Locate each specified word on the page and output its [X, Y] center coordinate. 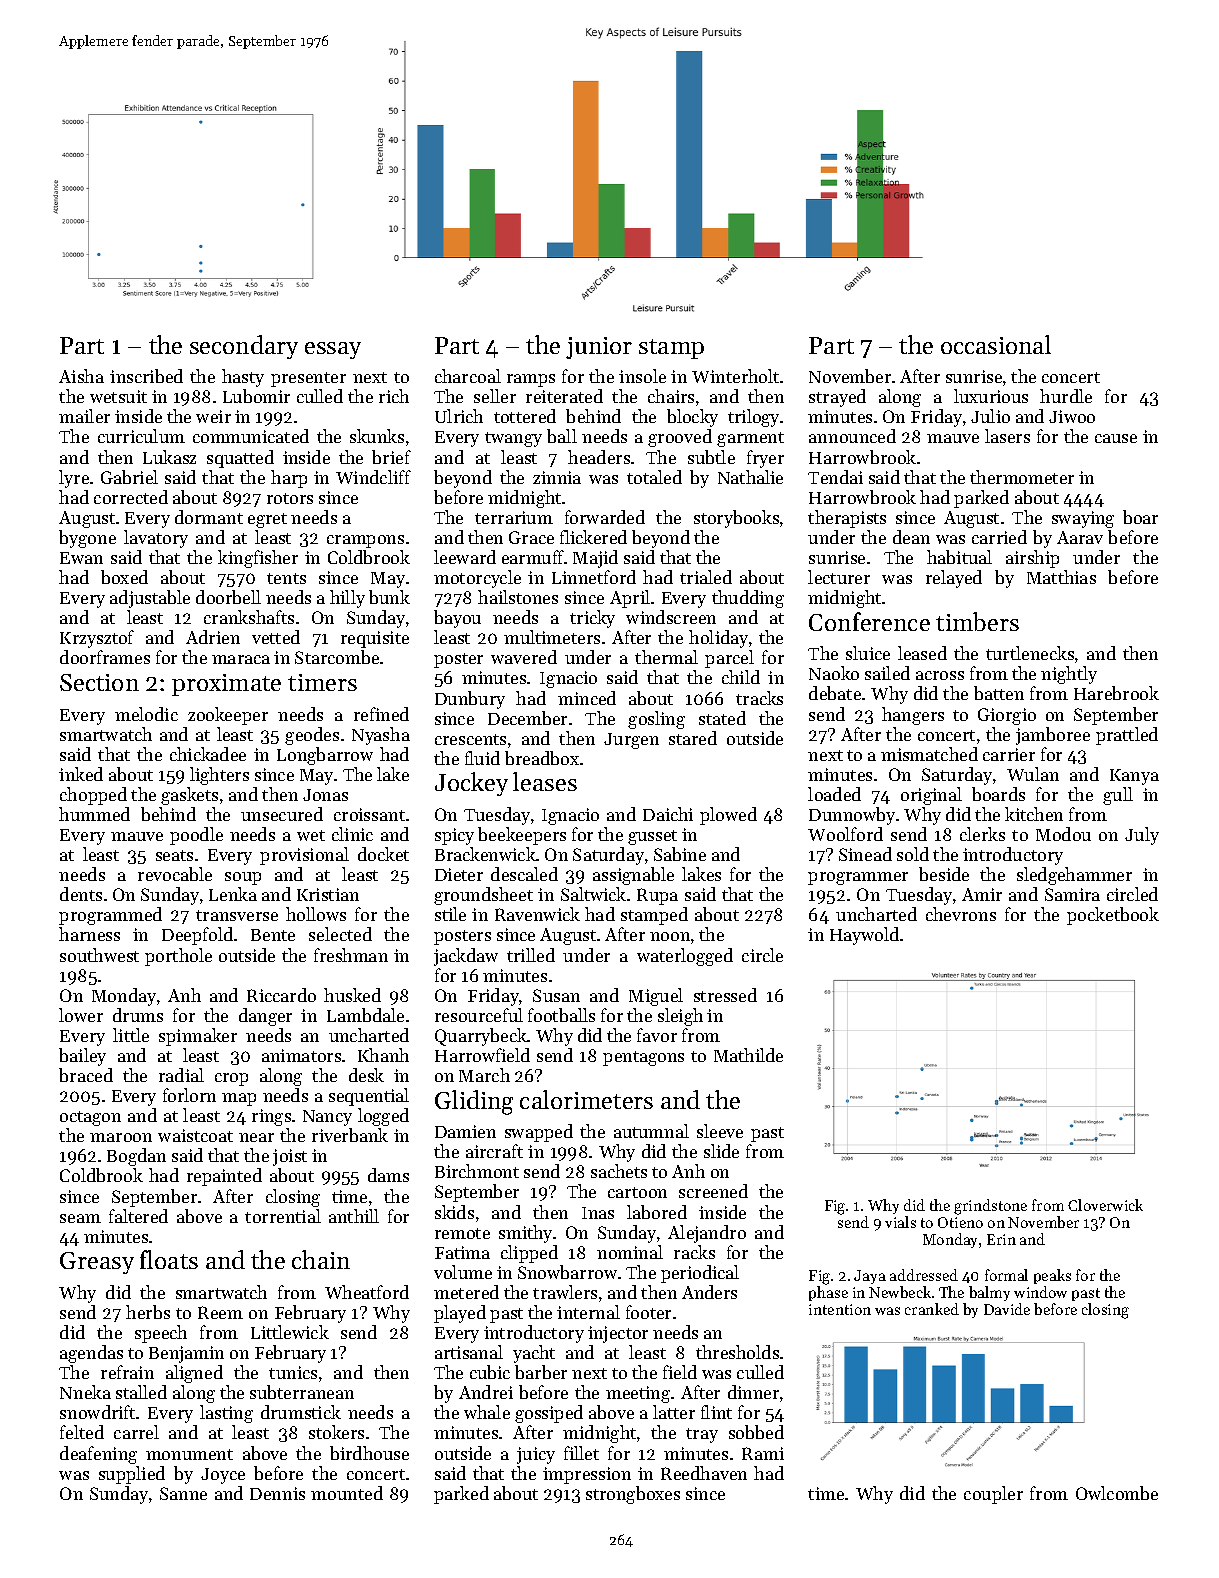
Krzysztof [97, 639]
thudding [748, 599]
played [460, 1314]
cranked [932, 1309]
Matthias [1061, 577]
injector [618, 1334]
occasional [996, 344]
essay [333, 350]
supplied [132, 1475]
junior [599, 348]
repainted [224, 1177]
